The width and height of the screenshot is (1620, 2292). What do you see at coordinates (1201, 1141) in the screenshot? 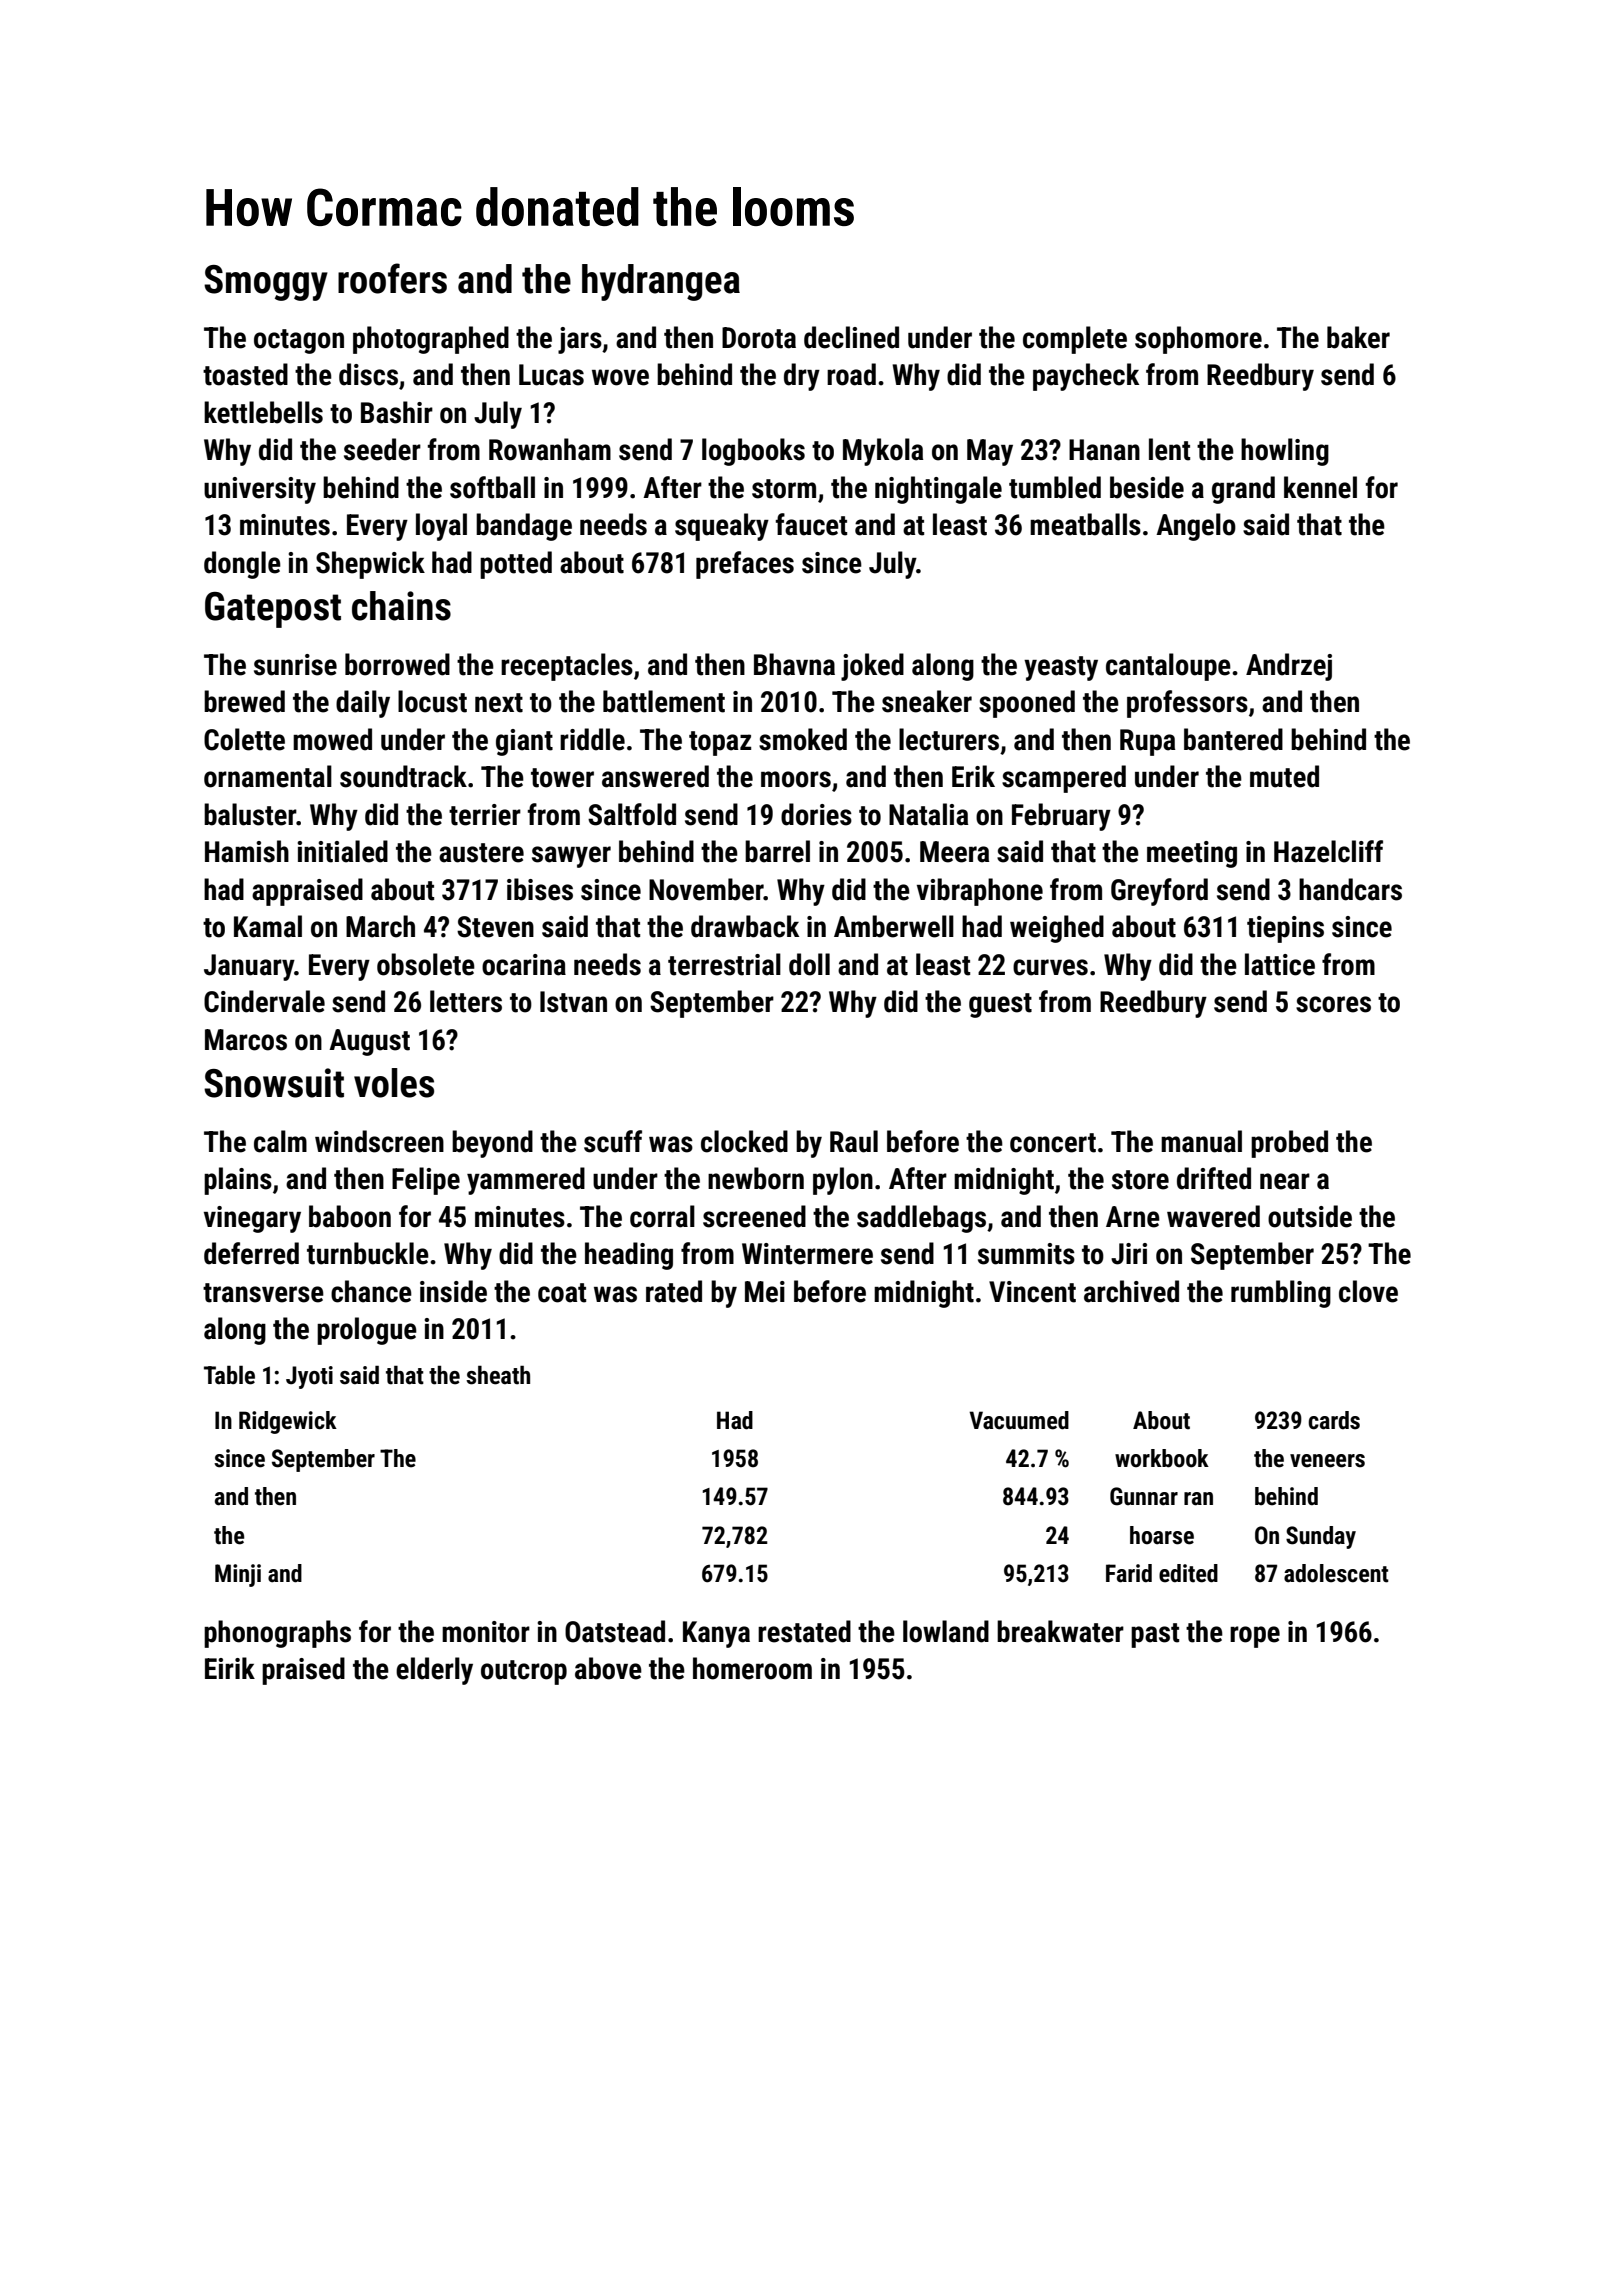
I see `manual` at bounding box center [1201, 1141].
